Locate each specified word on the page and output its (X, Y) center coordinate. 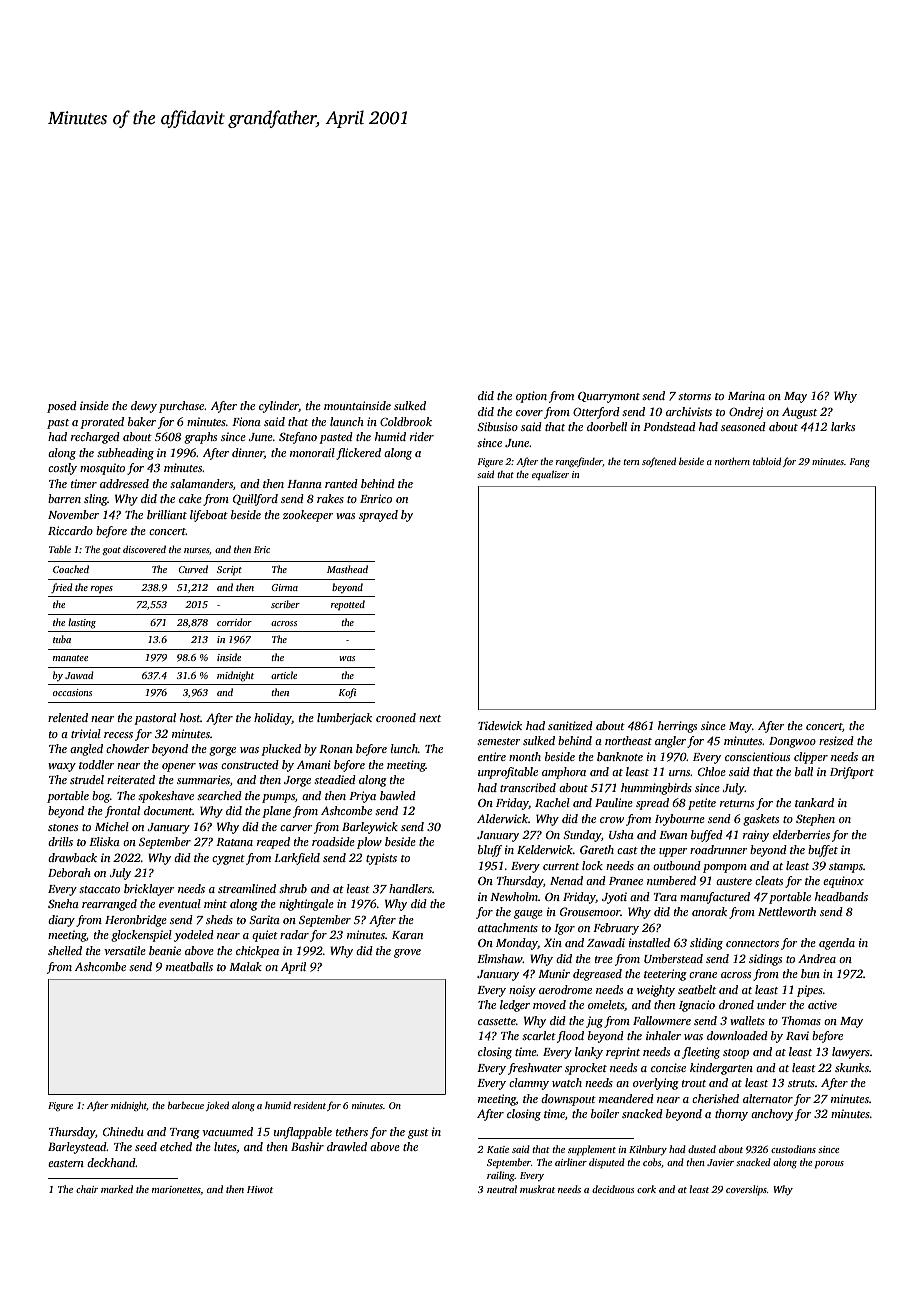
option (531, 397)
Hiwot (260, 1189)
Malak (245, 966)
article (284, 675)
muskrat (537, 1189)
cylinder (279, 407)
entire (492, 756)
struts (801, 1083)
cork (646, 1189)
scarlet (539, 1035)
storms (694, 396)
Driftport (852, 773)
